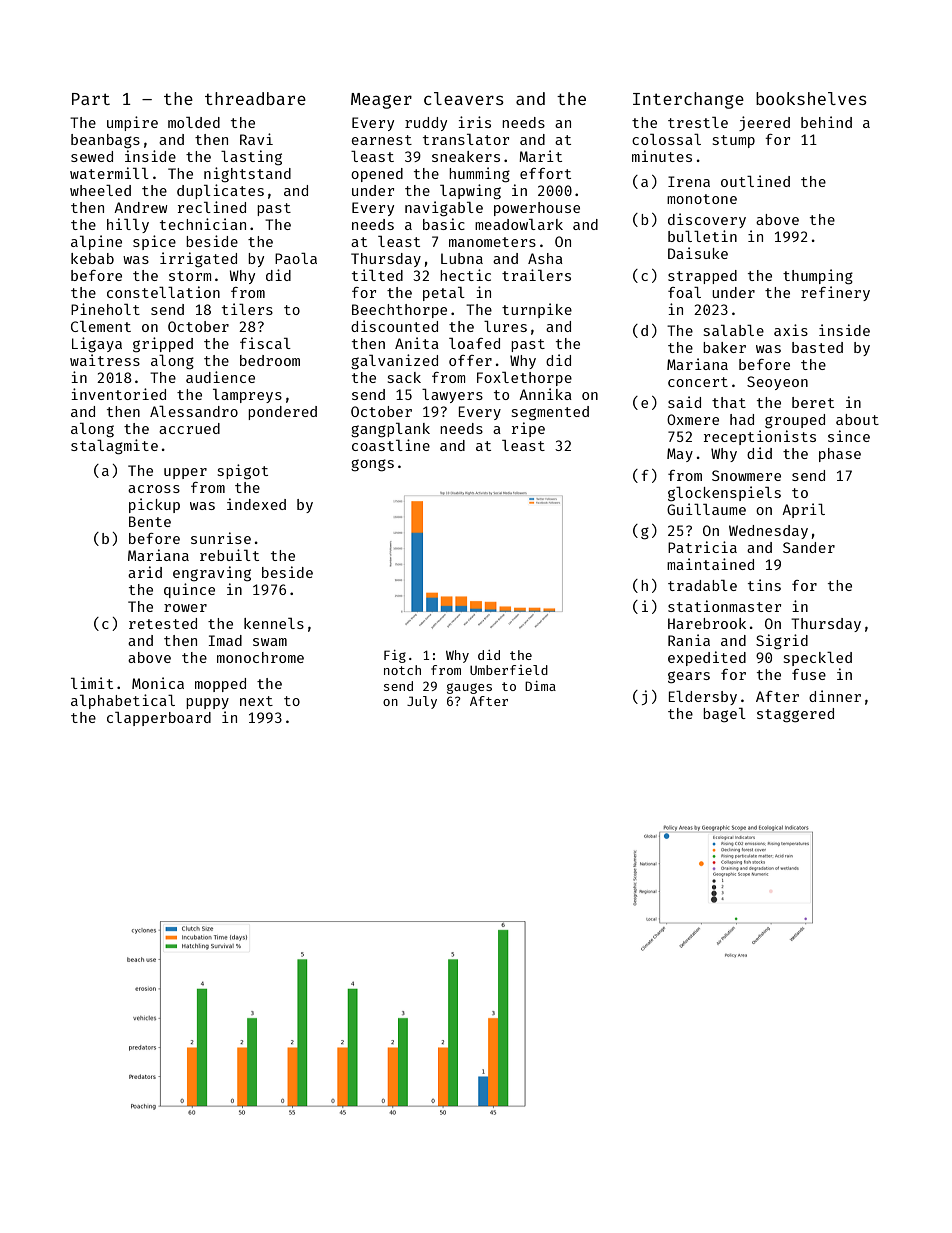  I want to click on Sander, so click(809, 547).
